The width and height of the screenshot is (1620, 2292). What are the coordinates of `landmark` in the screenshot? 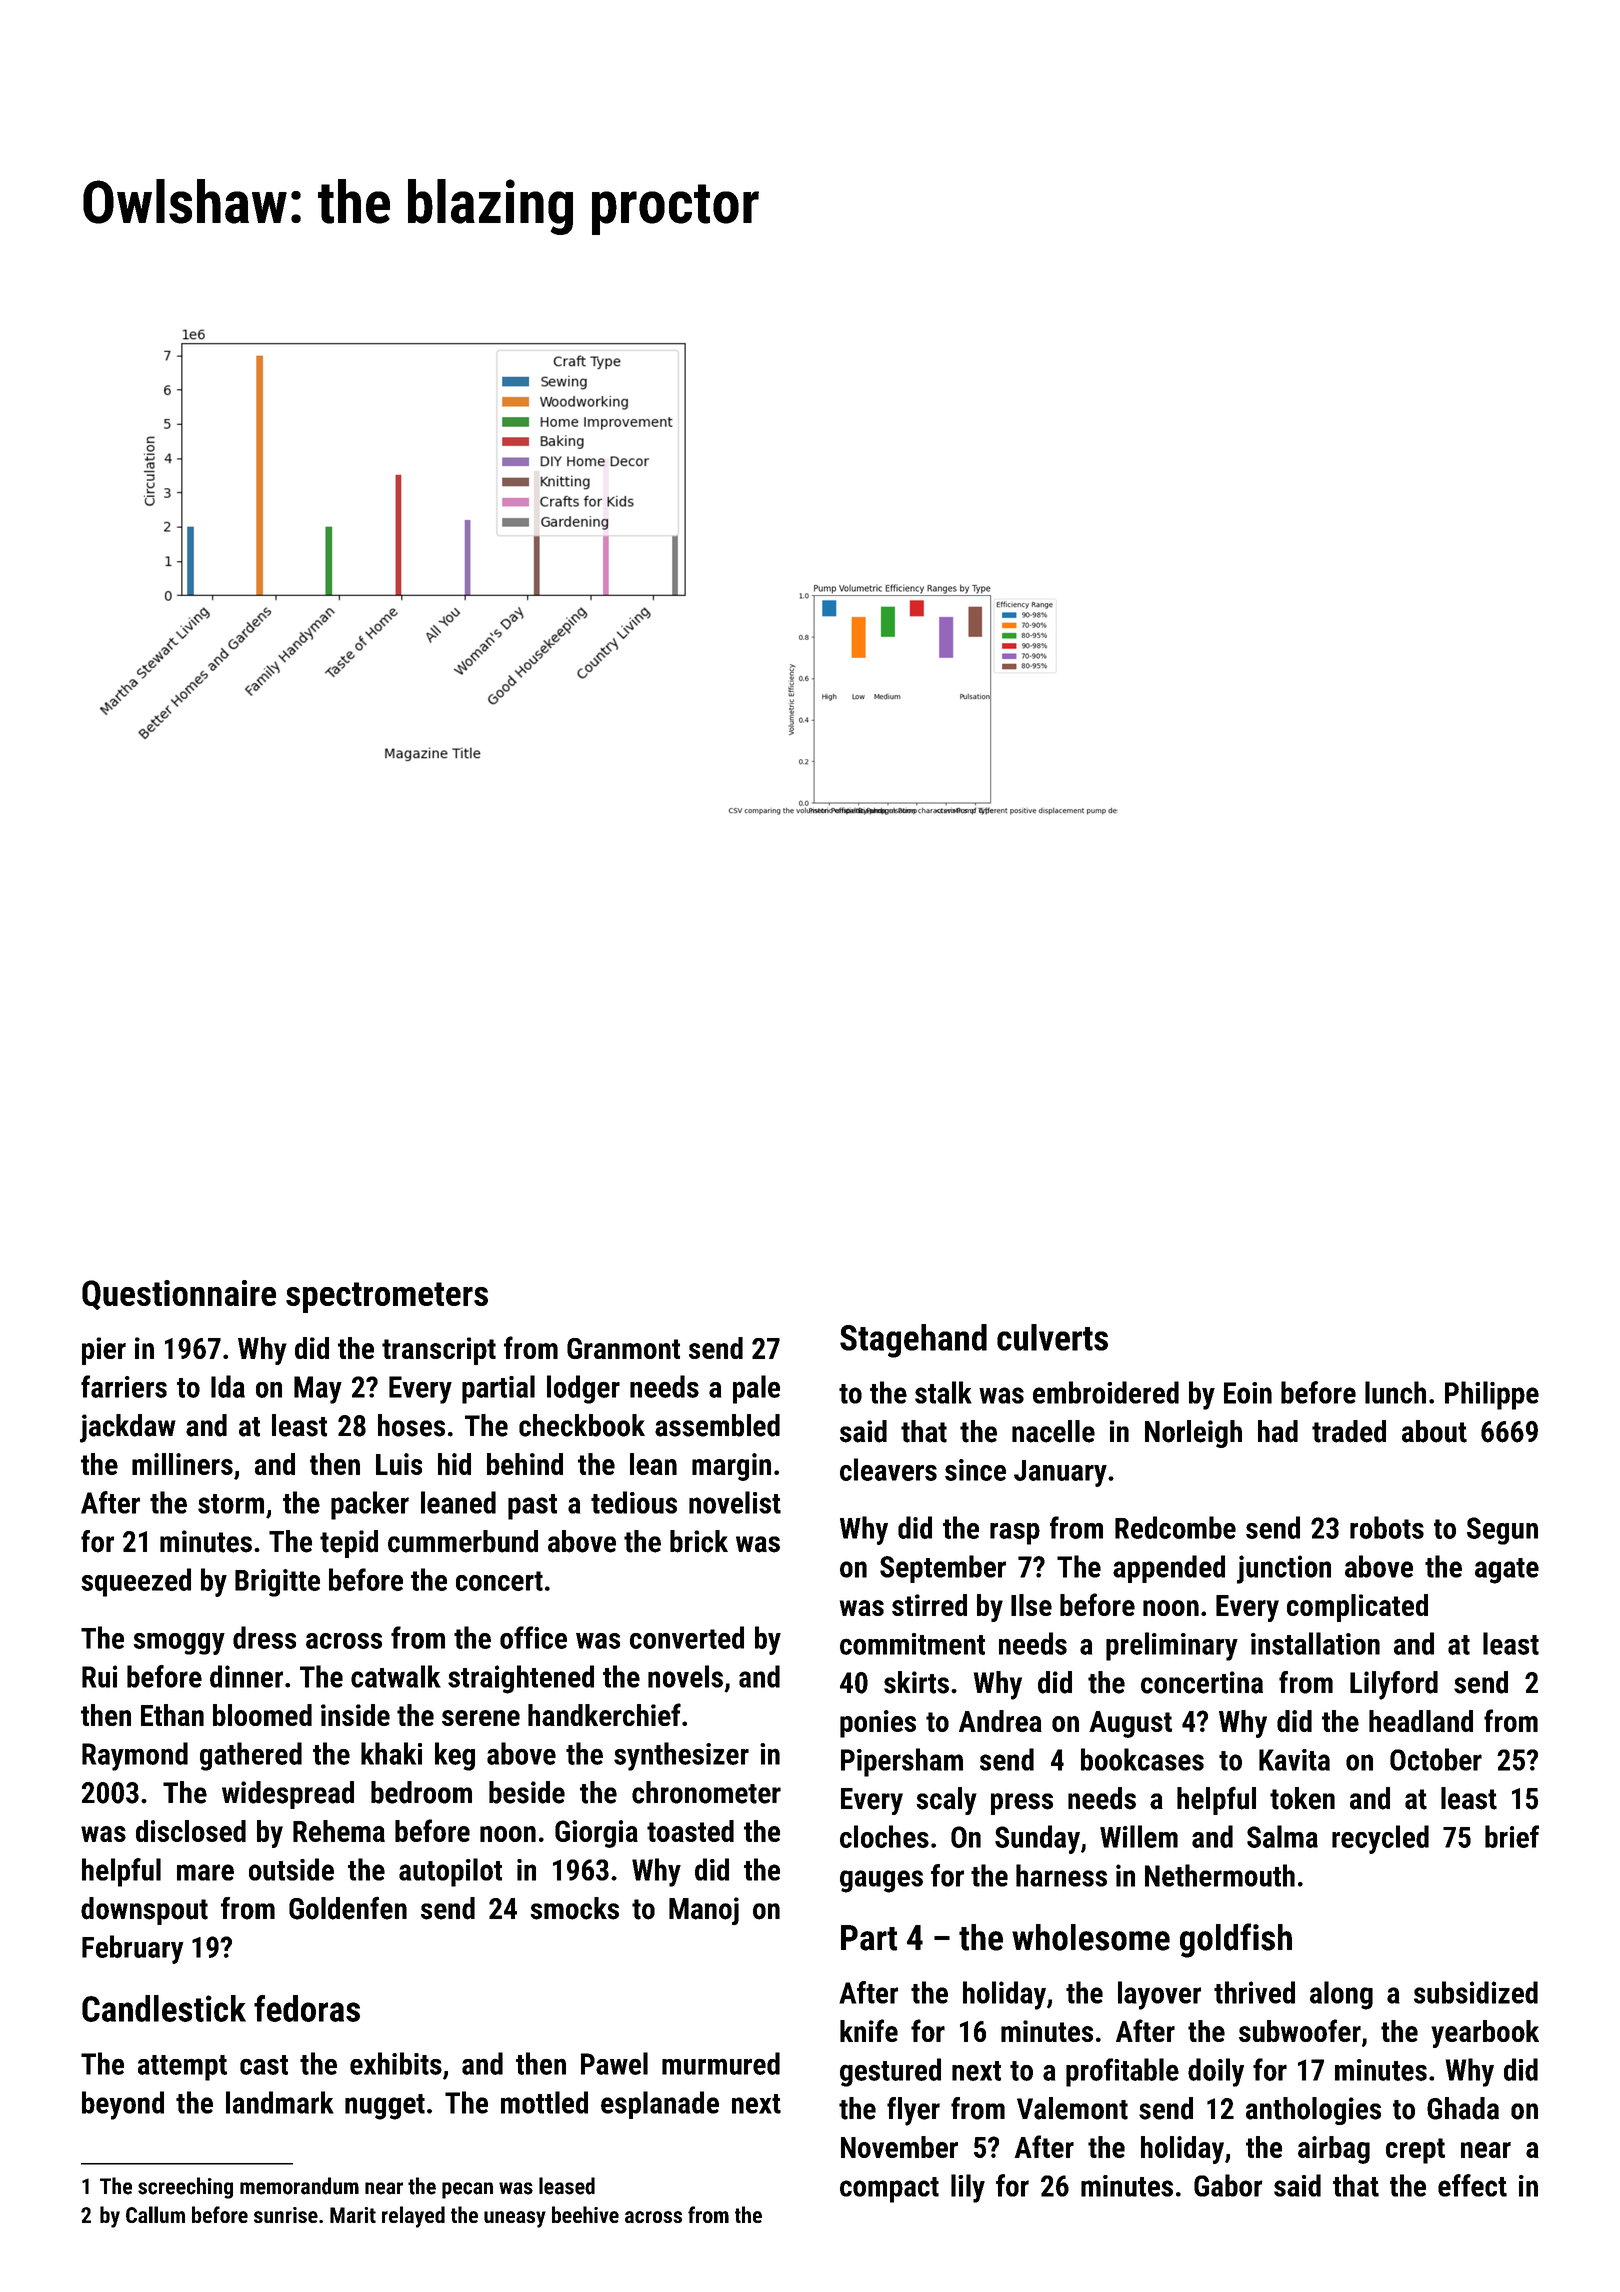 It's located at (280, 2102).
